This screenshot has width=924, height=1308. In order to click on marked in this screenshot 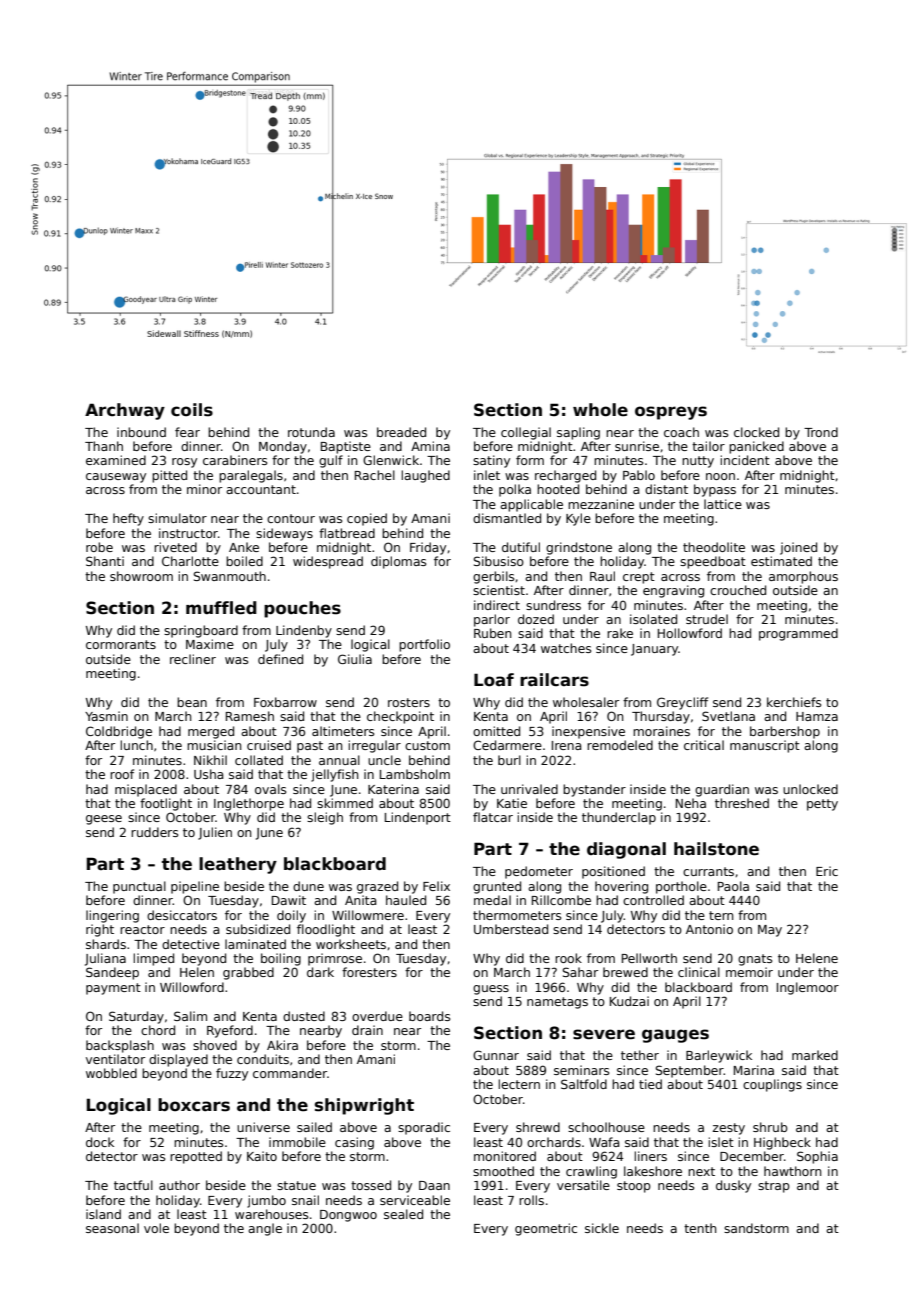, I will do `click(815, 1055)`.
